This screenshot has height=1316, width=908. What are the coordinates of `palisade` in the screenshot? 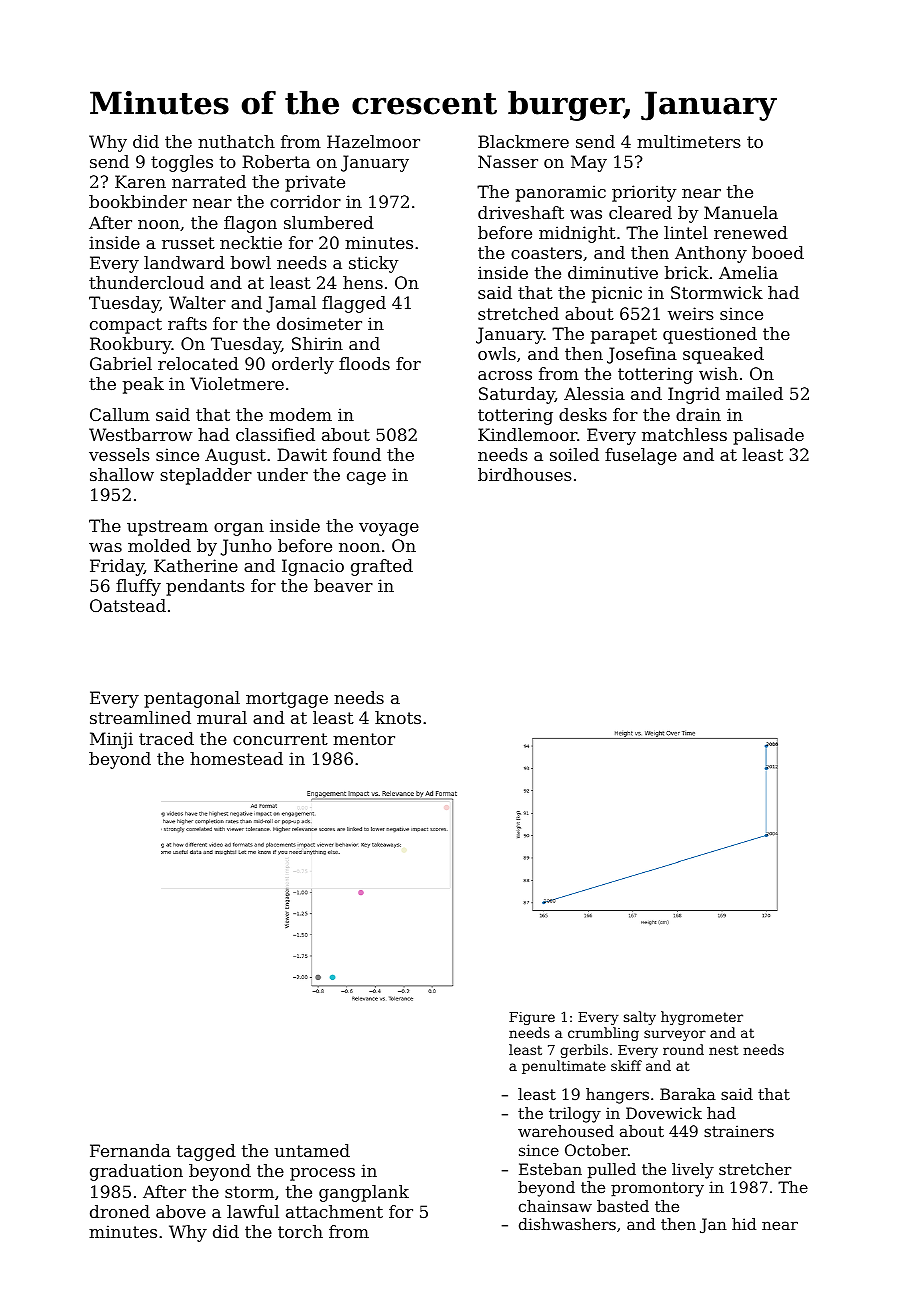 It's located at (768, 436).
